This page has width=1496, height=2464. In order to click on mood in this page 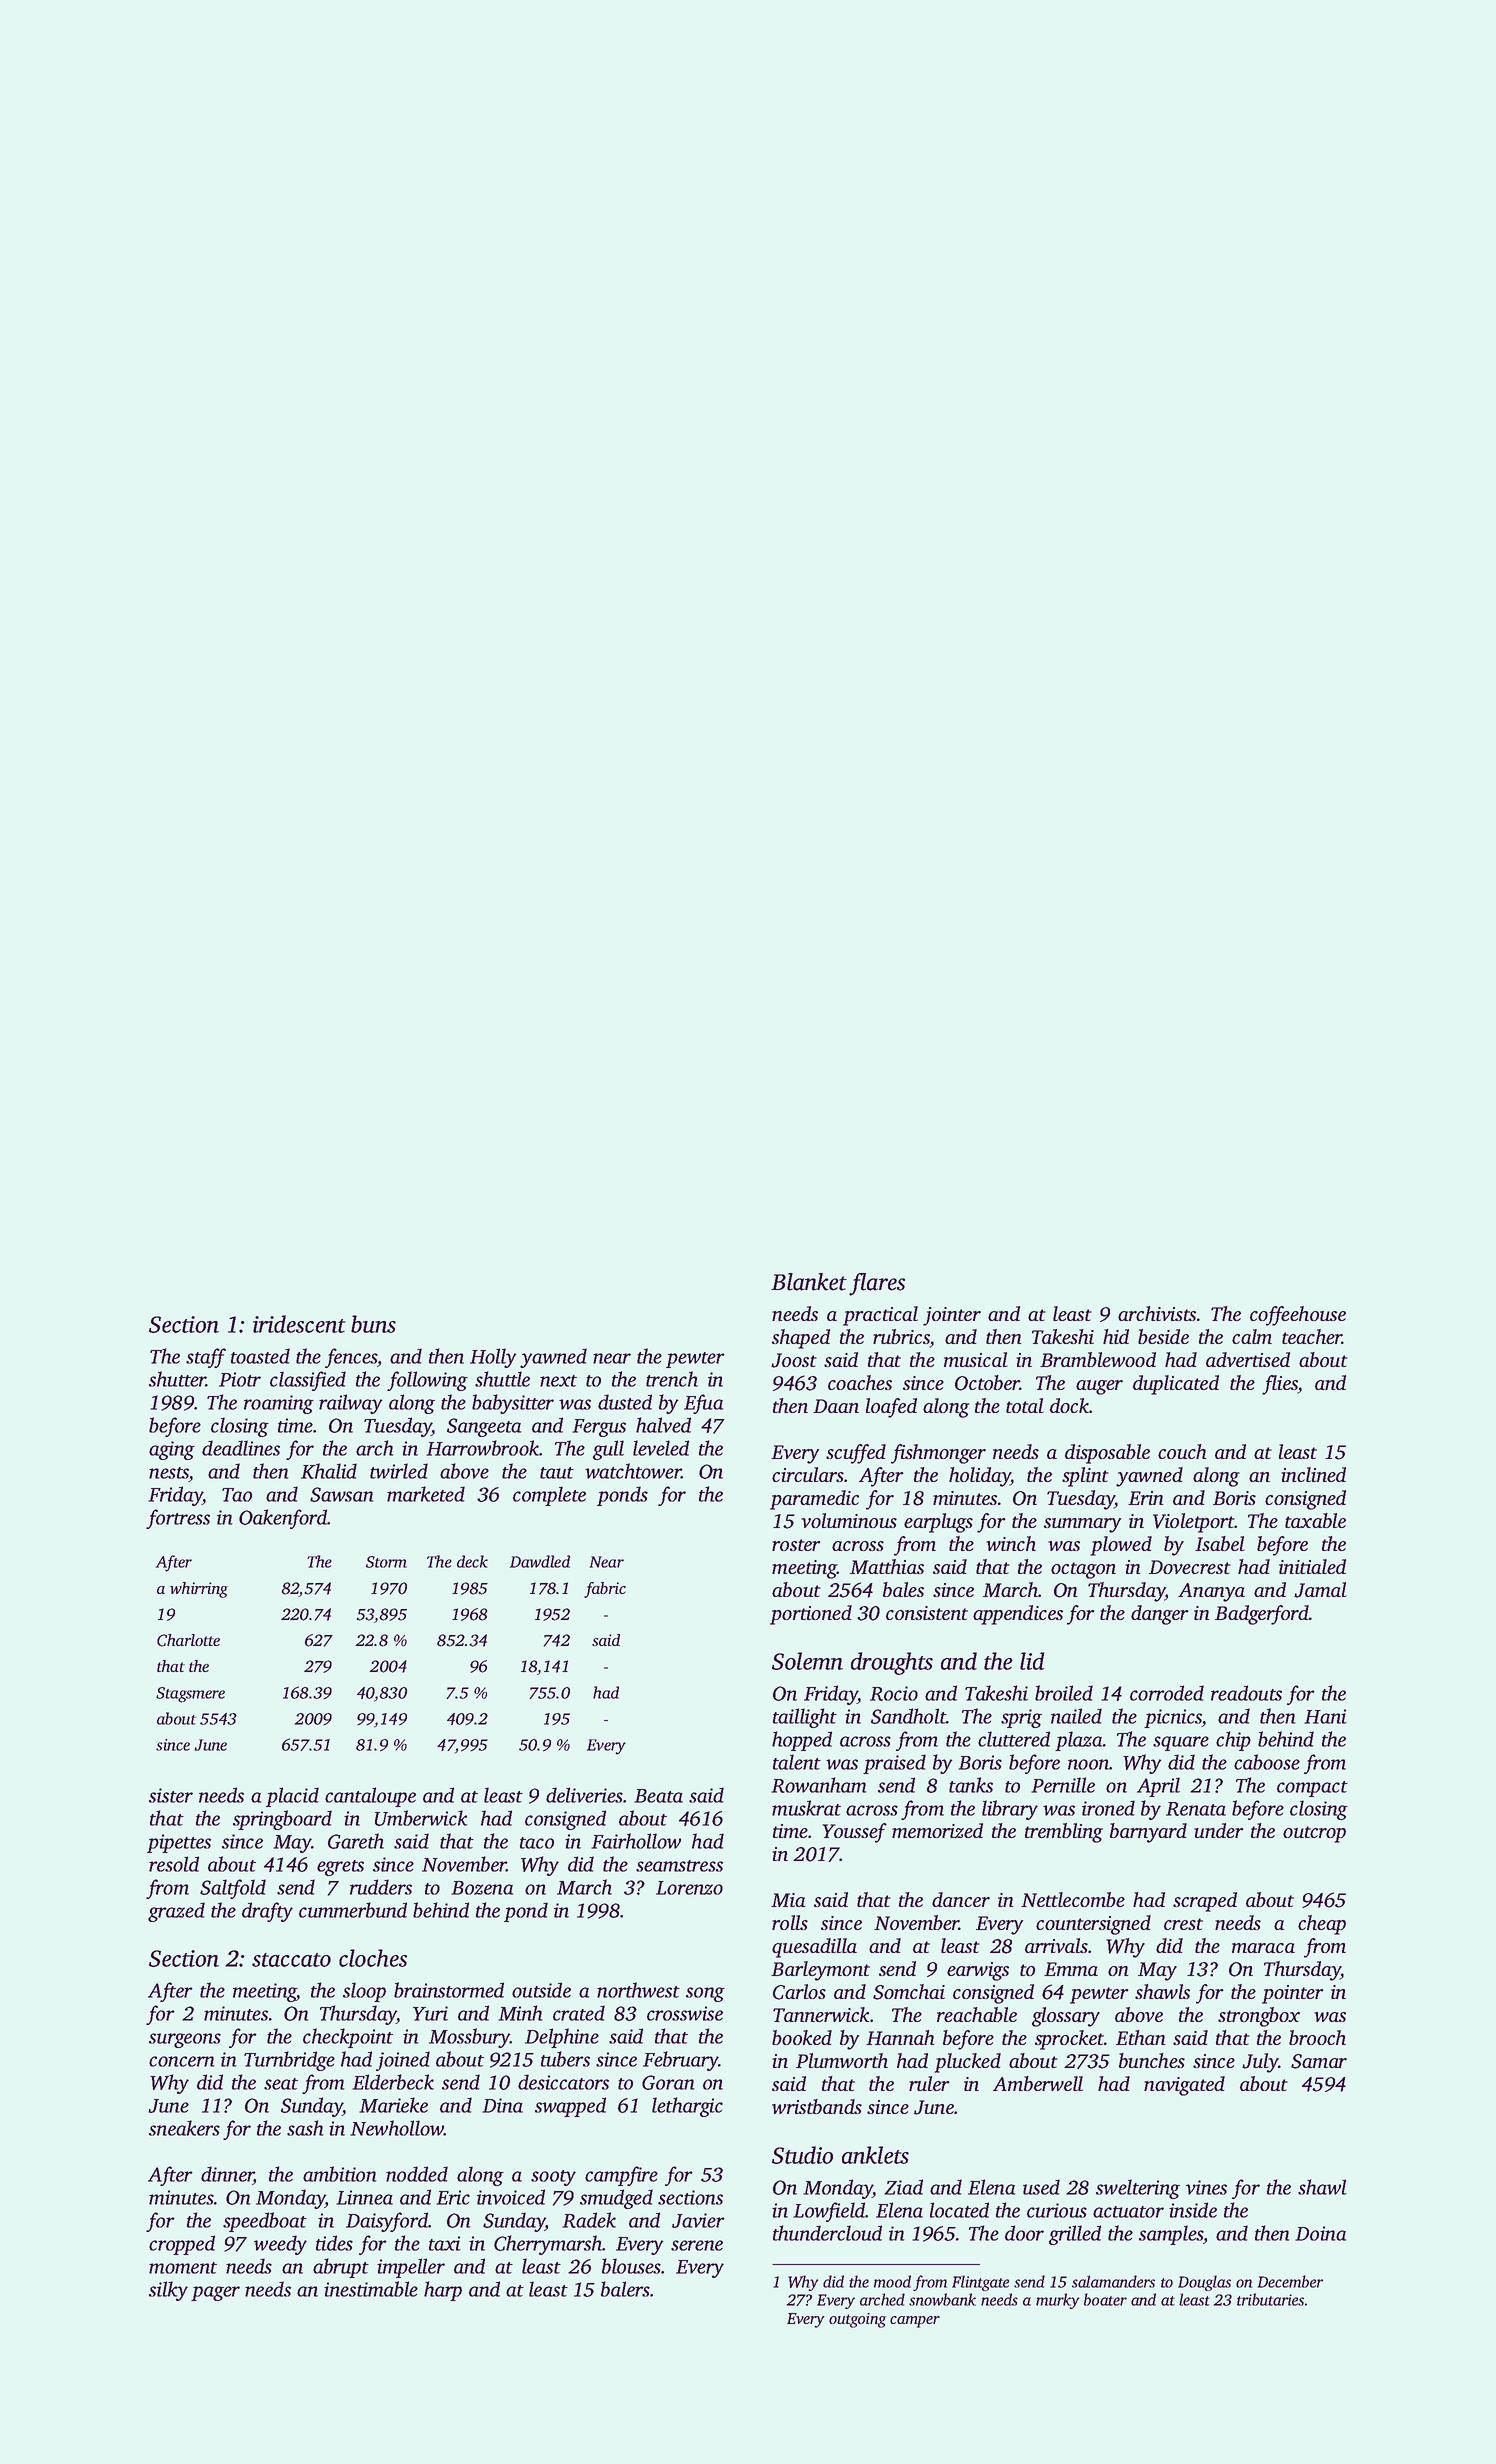, I will do `click(892, 2281)`.
